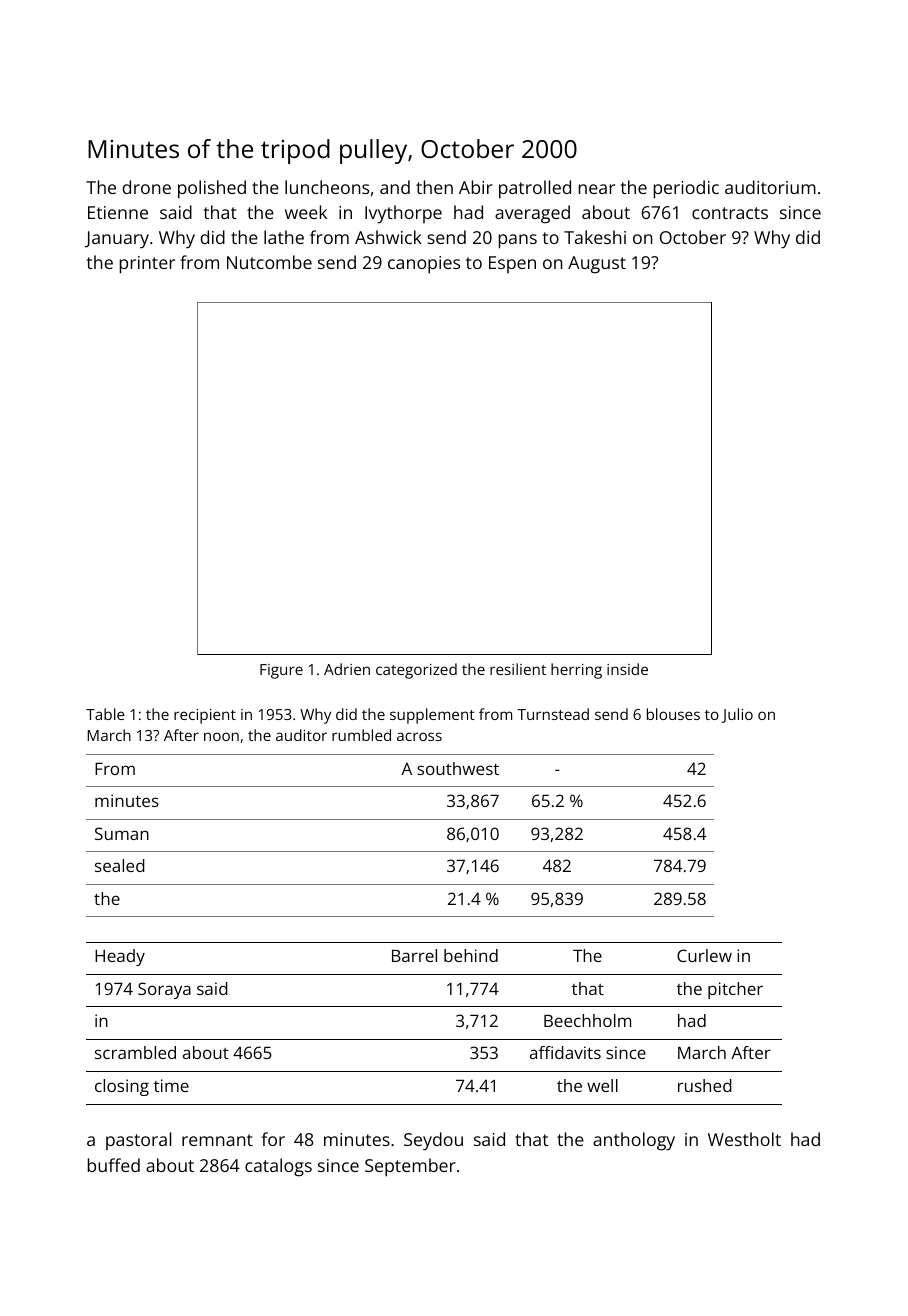 The width and height of the screenshot is (908, 1316). I want to click on near, so click(597, 189).
